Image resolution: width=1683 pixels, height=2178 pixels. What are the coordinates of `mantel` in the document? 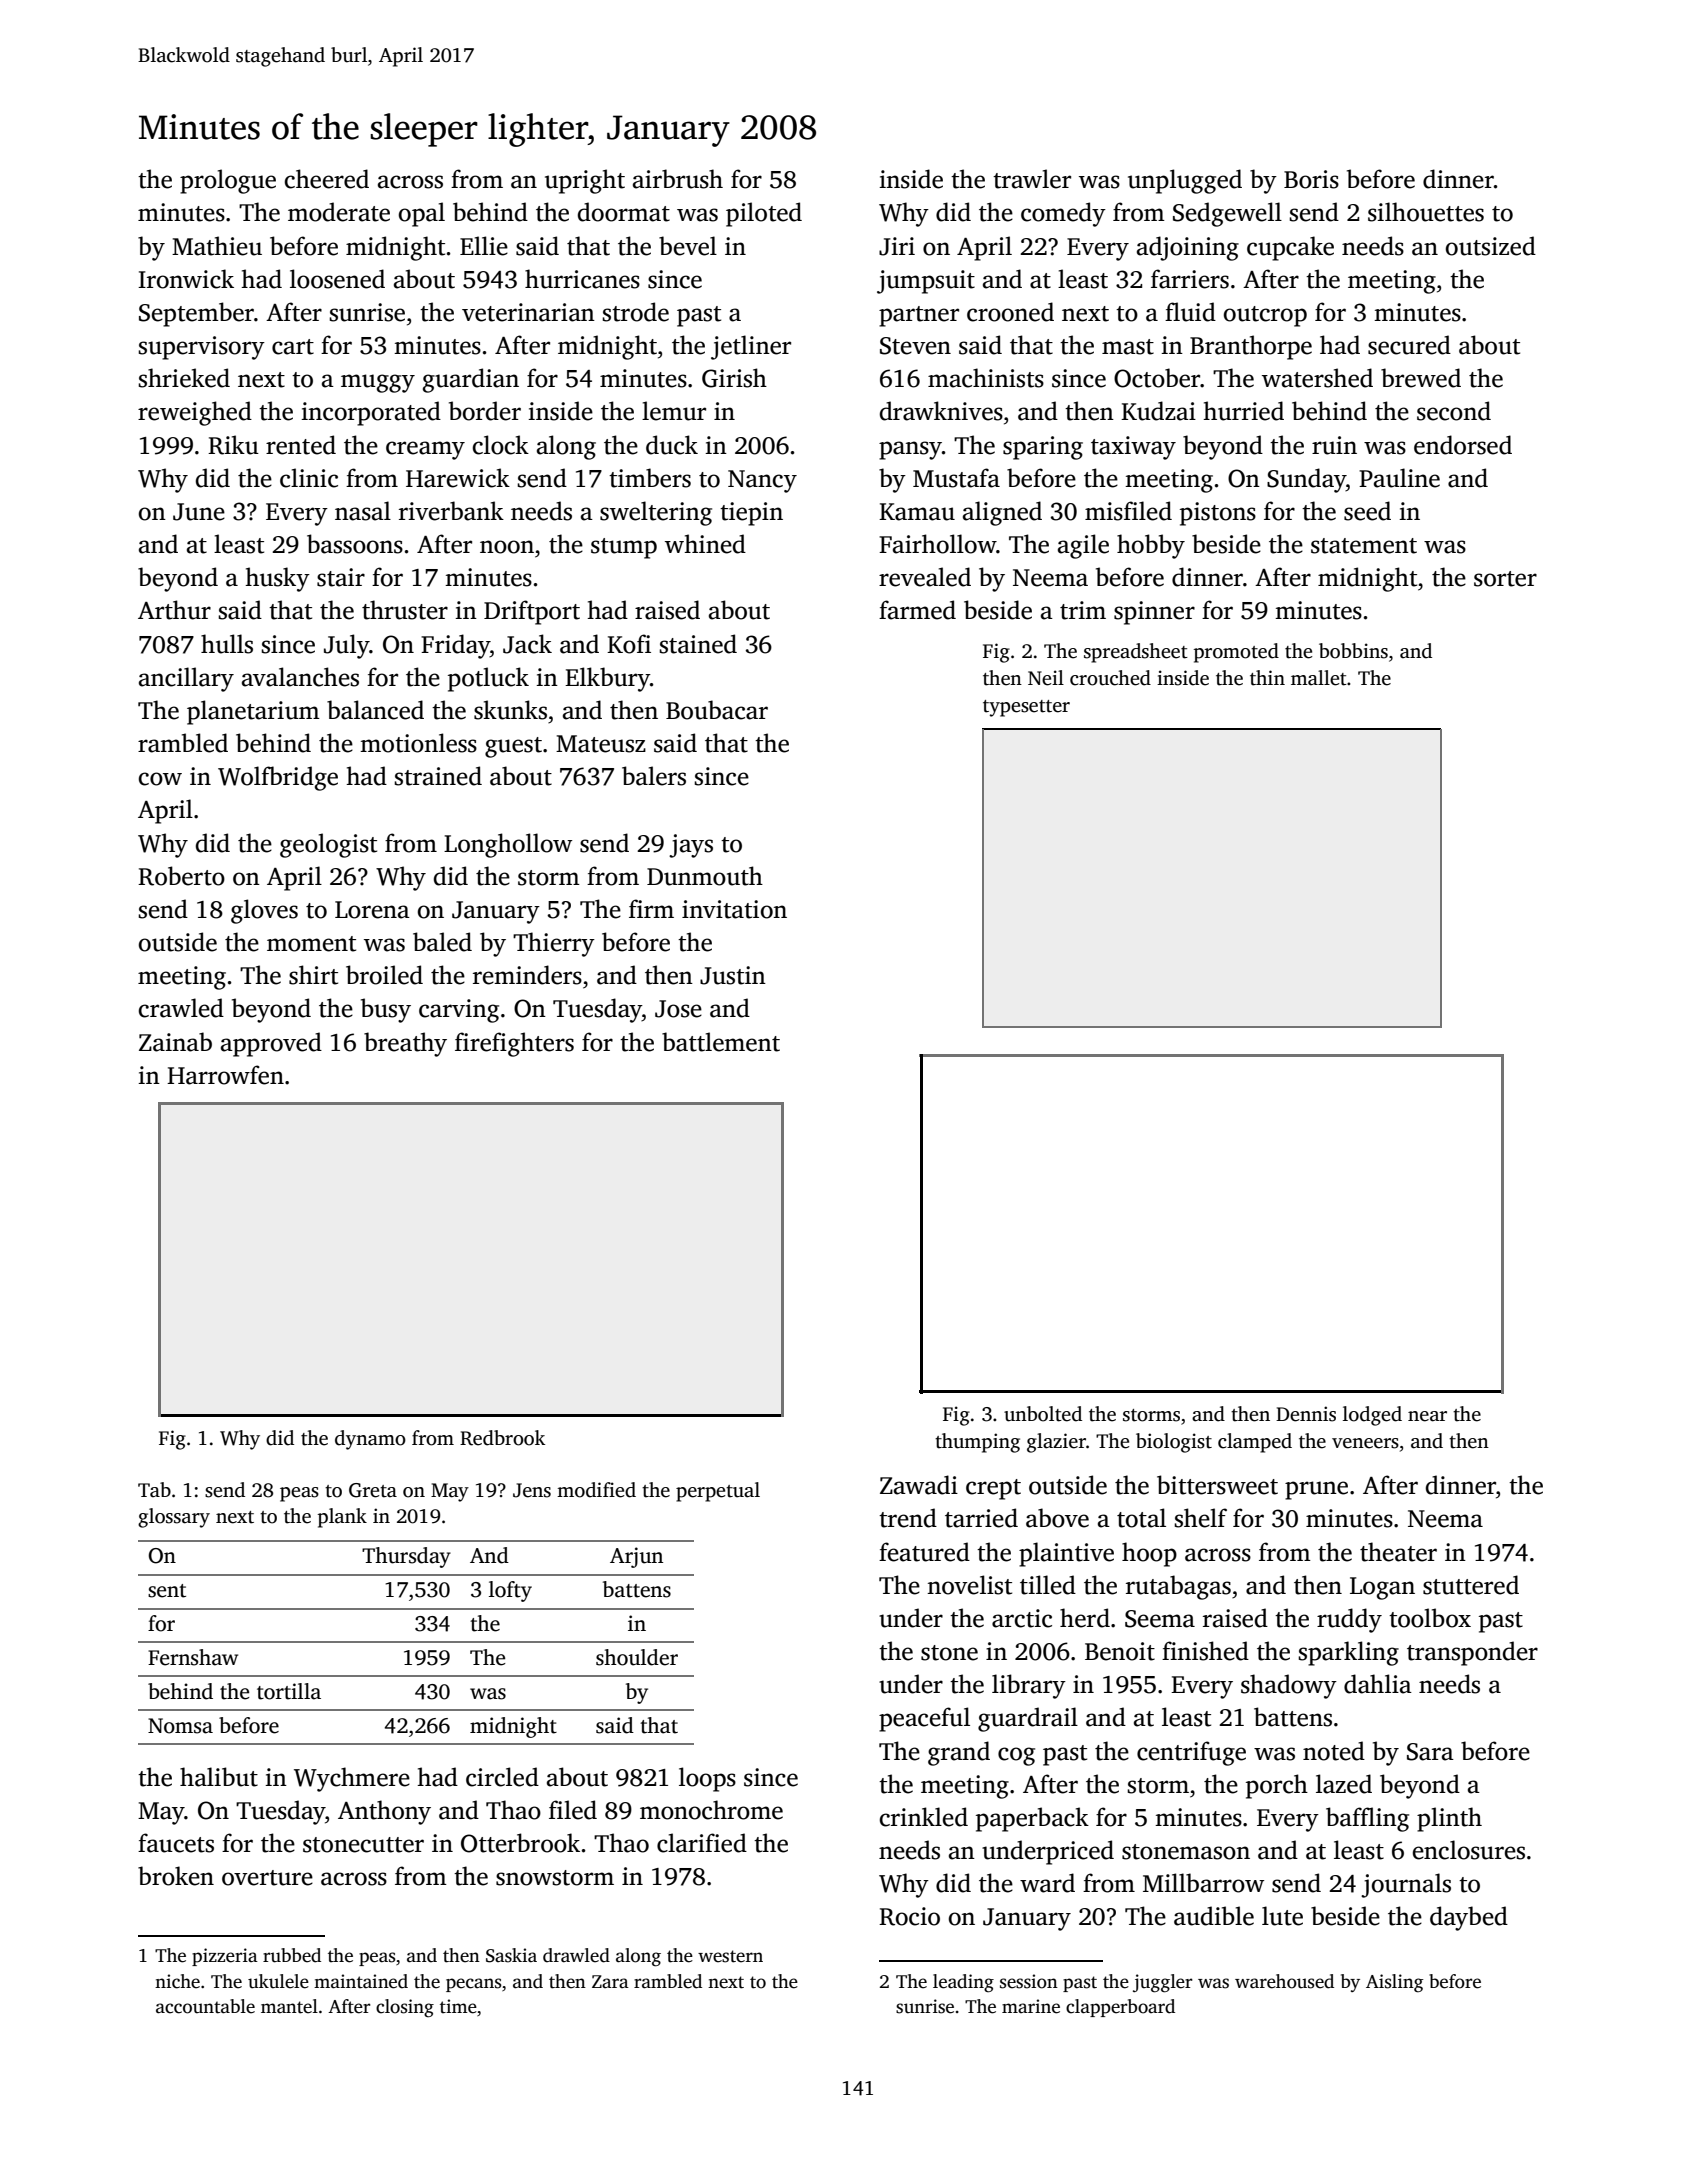 It's located at (289, 2006).
